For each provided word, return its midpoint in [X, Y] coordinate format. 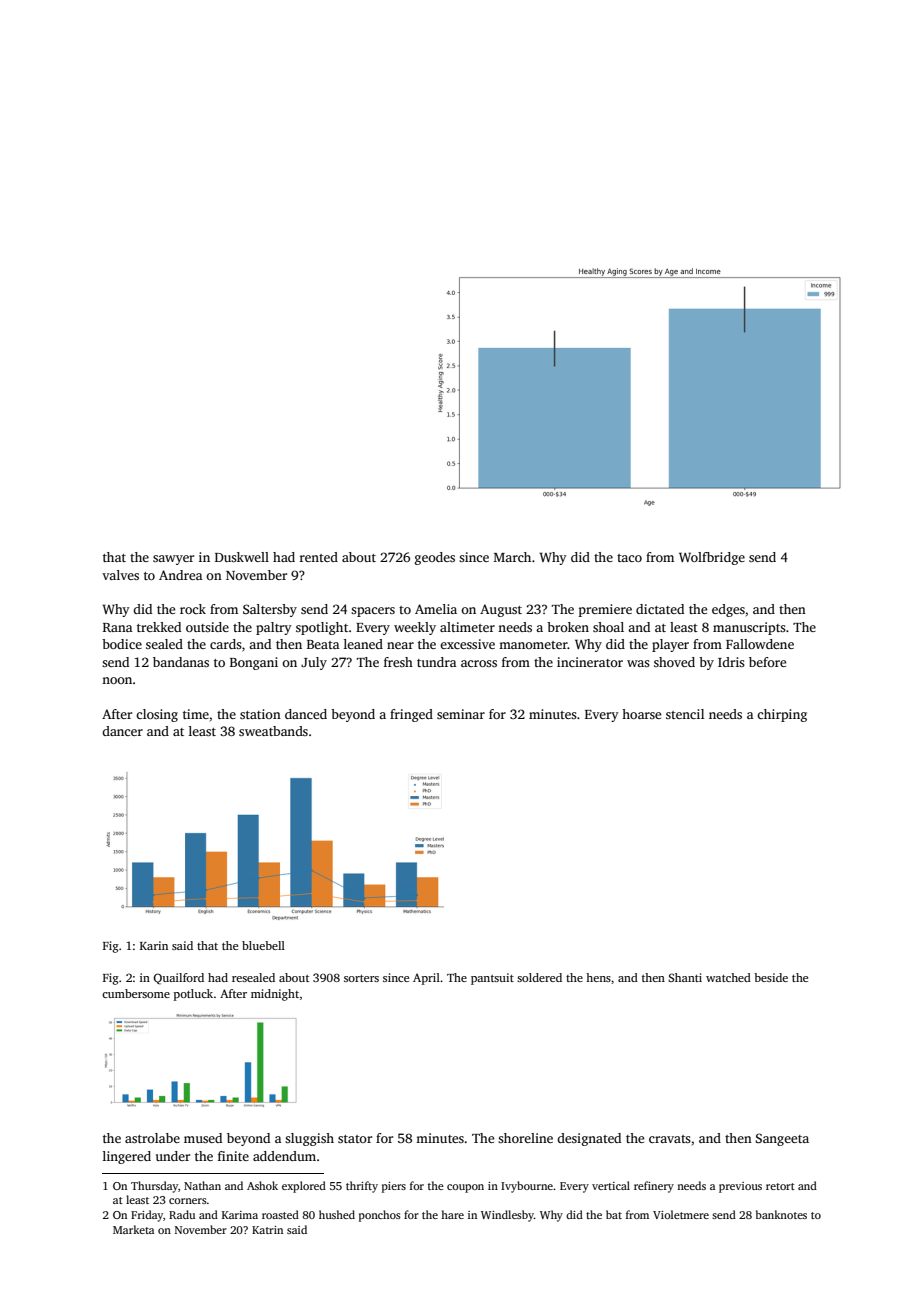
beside [771, 977]
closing [157, 715]
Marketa [133, 1229]
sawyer [173, 560]
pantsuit [492, 979]
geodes [435, 558]
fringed [411, 715]
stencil [685, 714]
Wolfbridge [712, 558]
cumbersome [136, 993]
